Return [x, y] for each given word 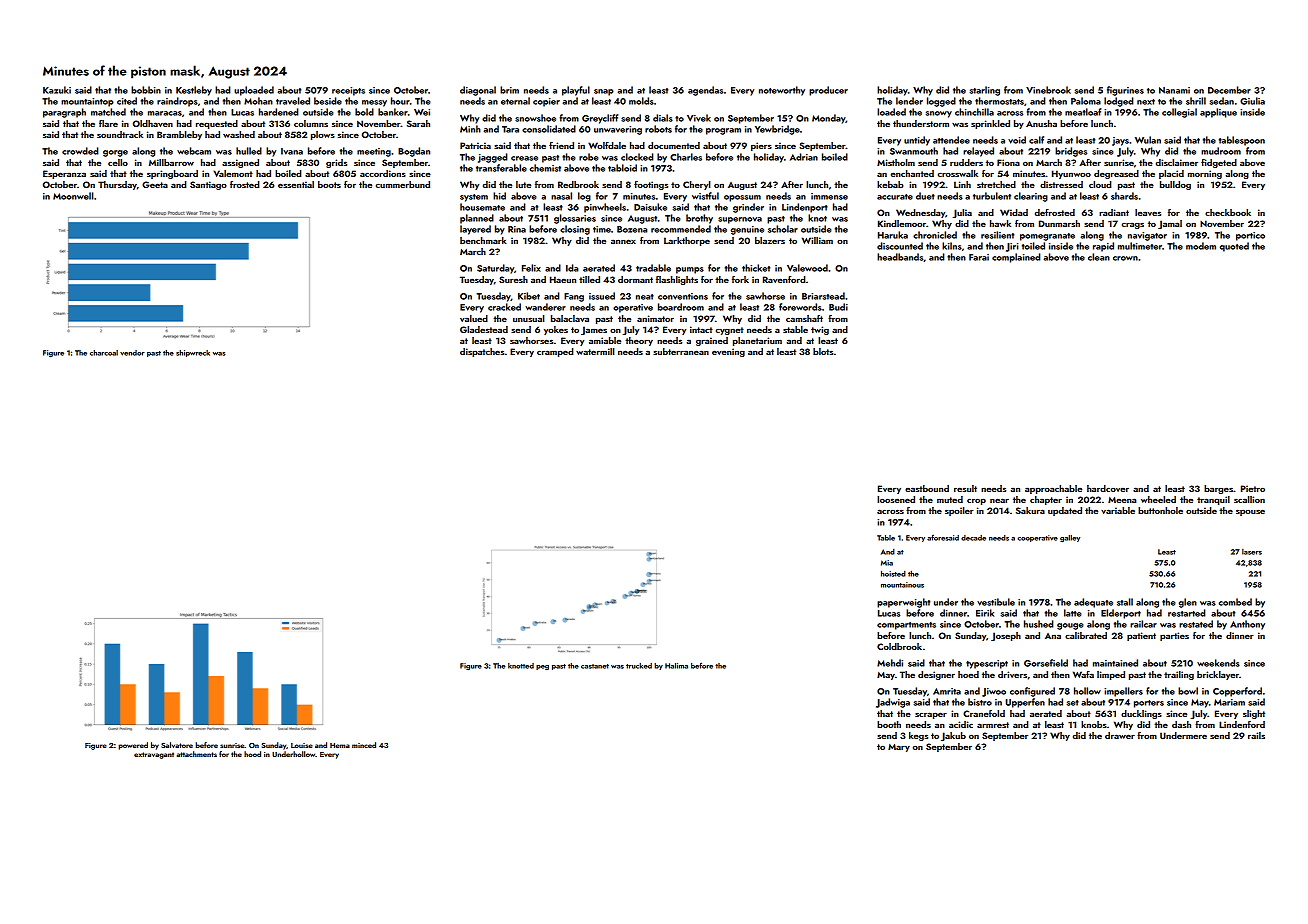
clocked [637, 157]
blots [823, 351]
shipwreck [193, 353]
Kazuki [57, 90]
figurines [1125, 91]
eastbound [927, 488]
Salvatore [177, 745]
